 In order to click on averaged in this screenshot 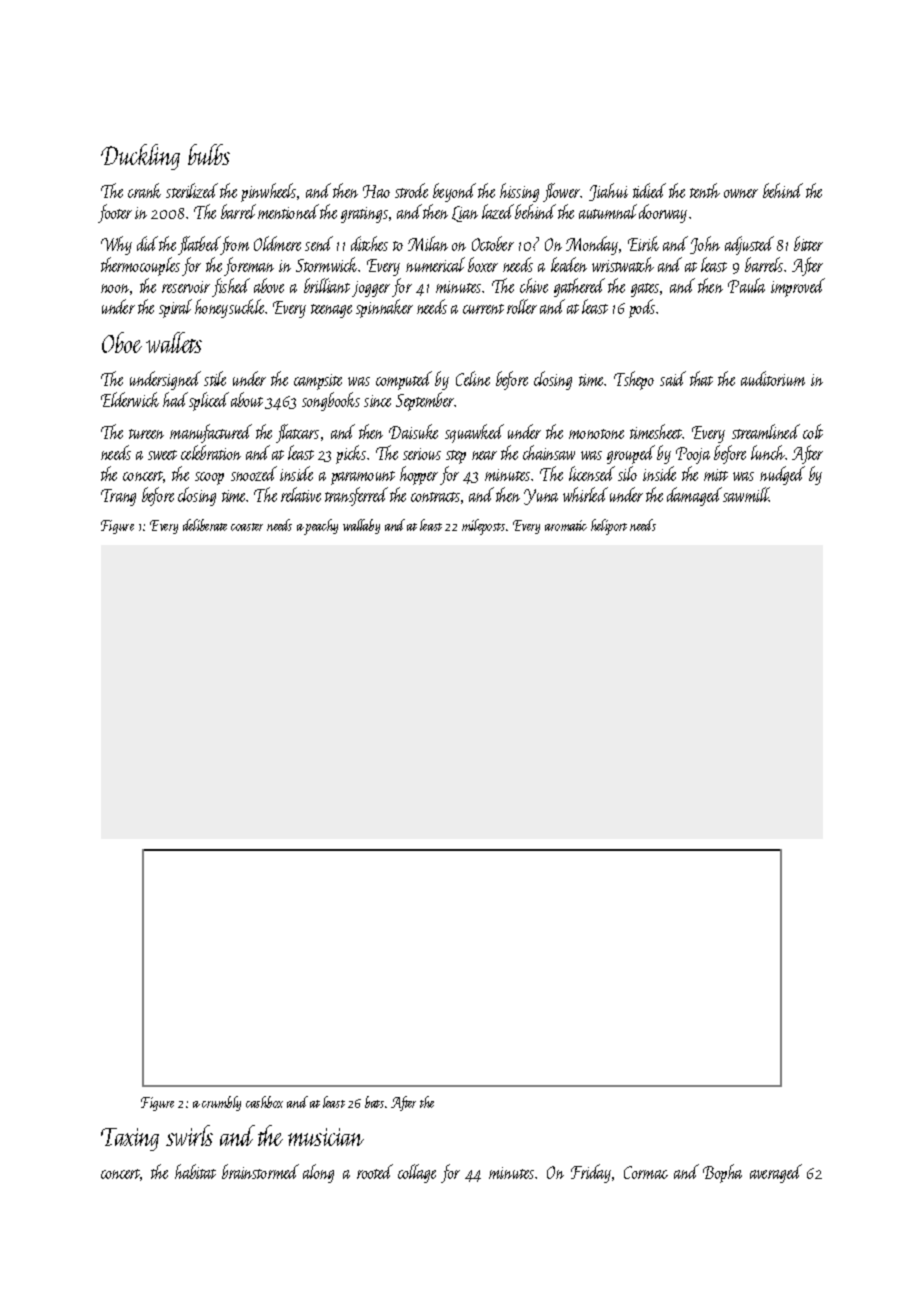, I will do `click(776, 1173)`.
